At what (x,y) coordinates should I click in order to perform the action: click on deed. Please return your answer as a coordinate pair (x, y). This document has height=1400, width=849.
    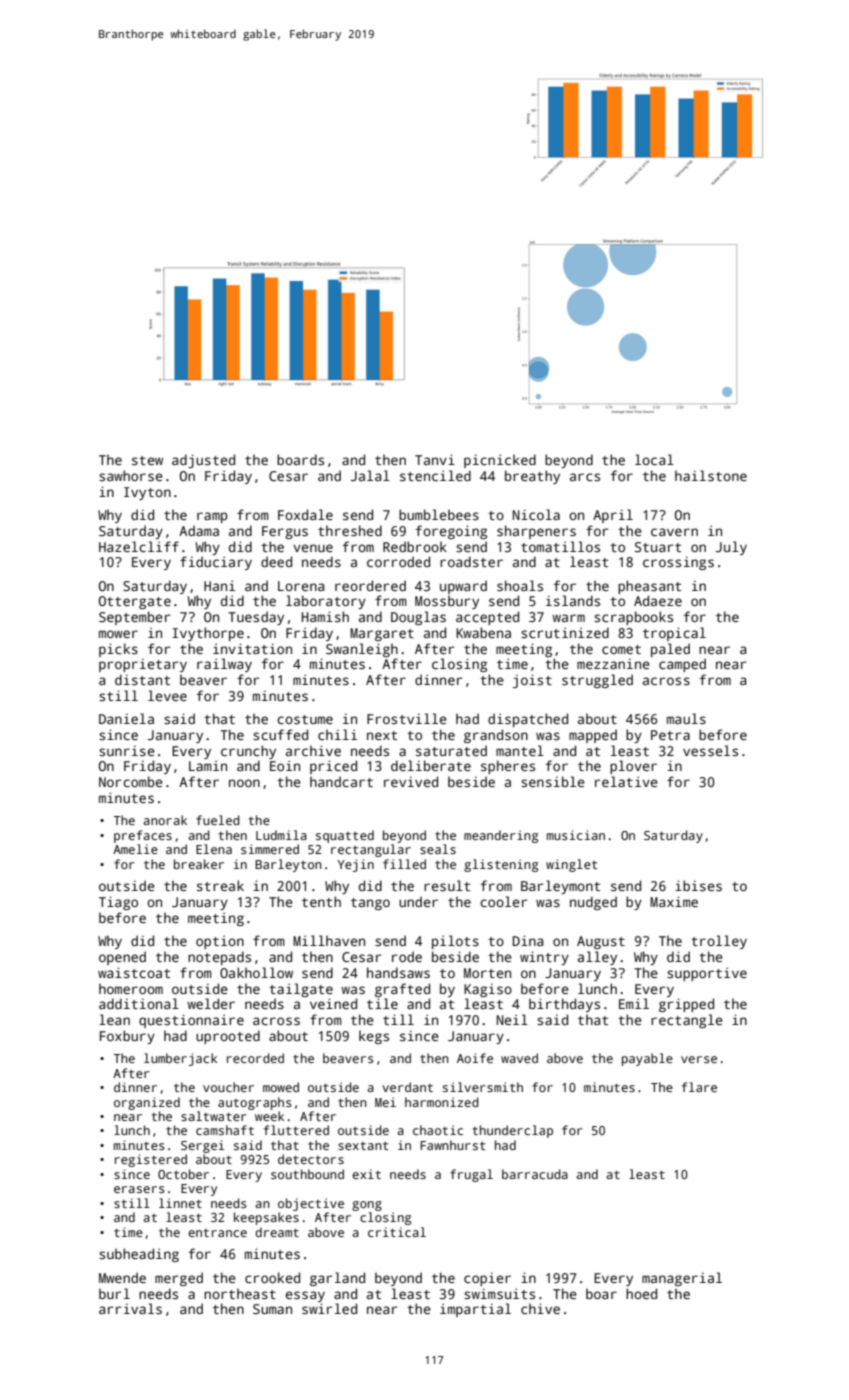
    Looking at the image, I should click on (276, 561).
